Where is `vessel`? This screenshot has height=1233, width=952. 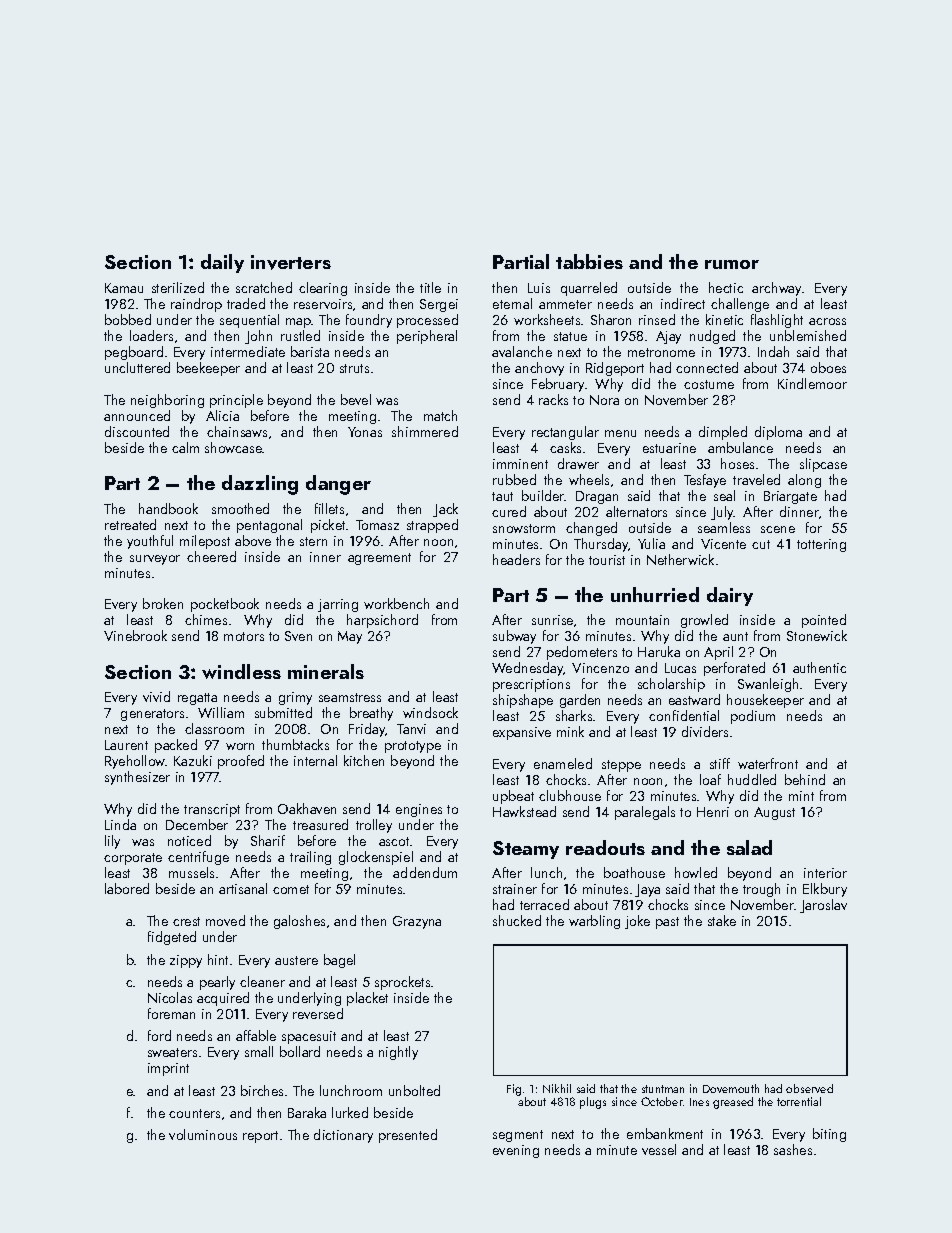
vessel is located at coordinates (659, 1149).
